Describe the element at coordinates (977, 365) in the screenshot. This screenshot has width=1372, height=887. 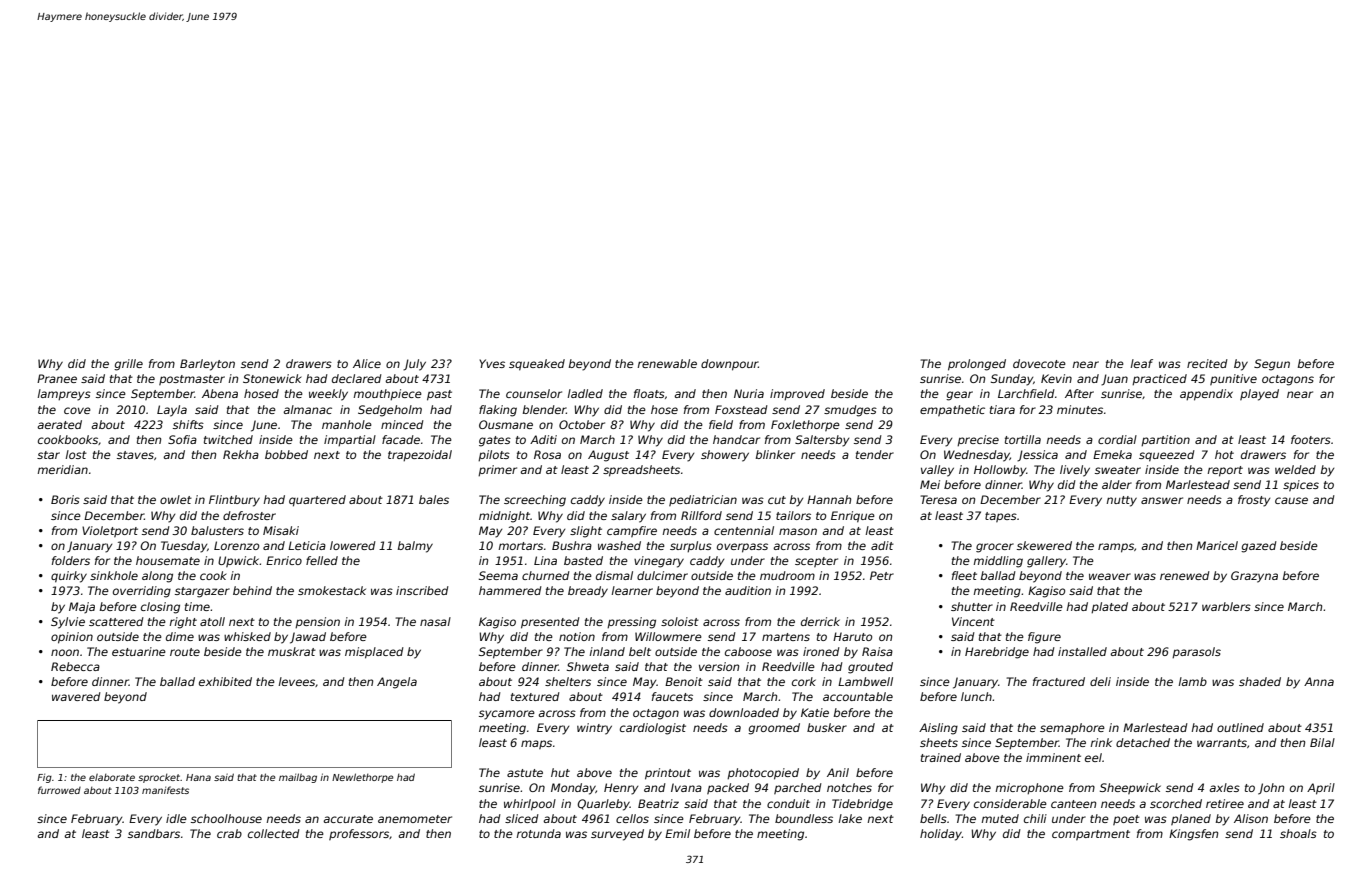
I see `prolonged` at that location.
